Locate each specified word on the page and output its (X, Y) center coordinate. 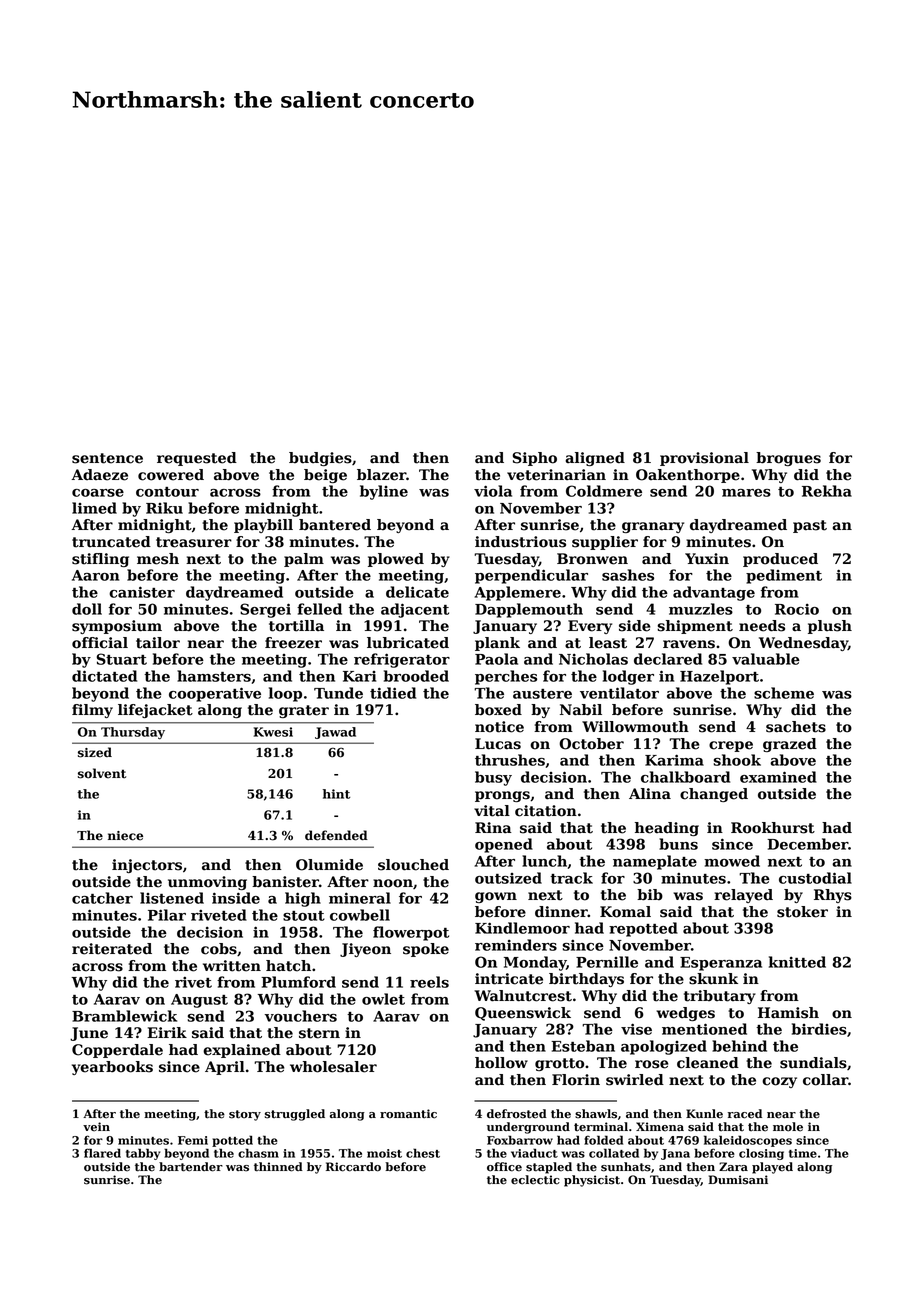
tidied (393, 693)
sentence (107, 458)
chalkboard (685, 777)
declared (668, 659)
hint (336, 794)
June (89, 1034)
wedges (685, 1014)
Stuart (122, 659)
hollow (501, 1063)
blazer (381, 475)
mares (746, 493)
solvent (102, 773)
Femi (193, 1140)
